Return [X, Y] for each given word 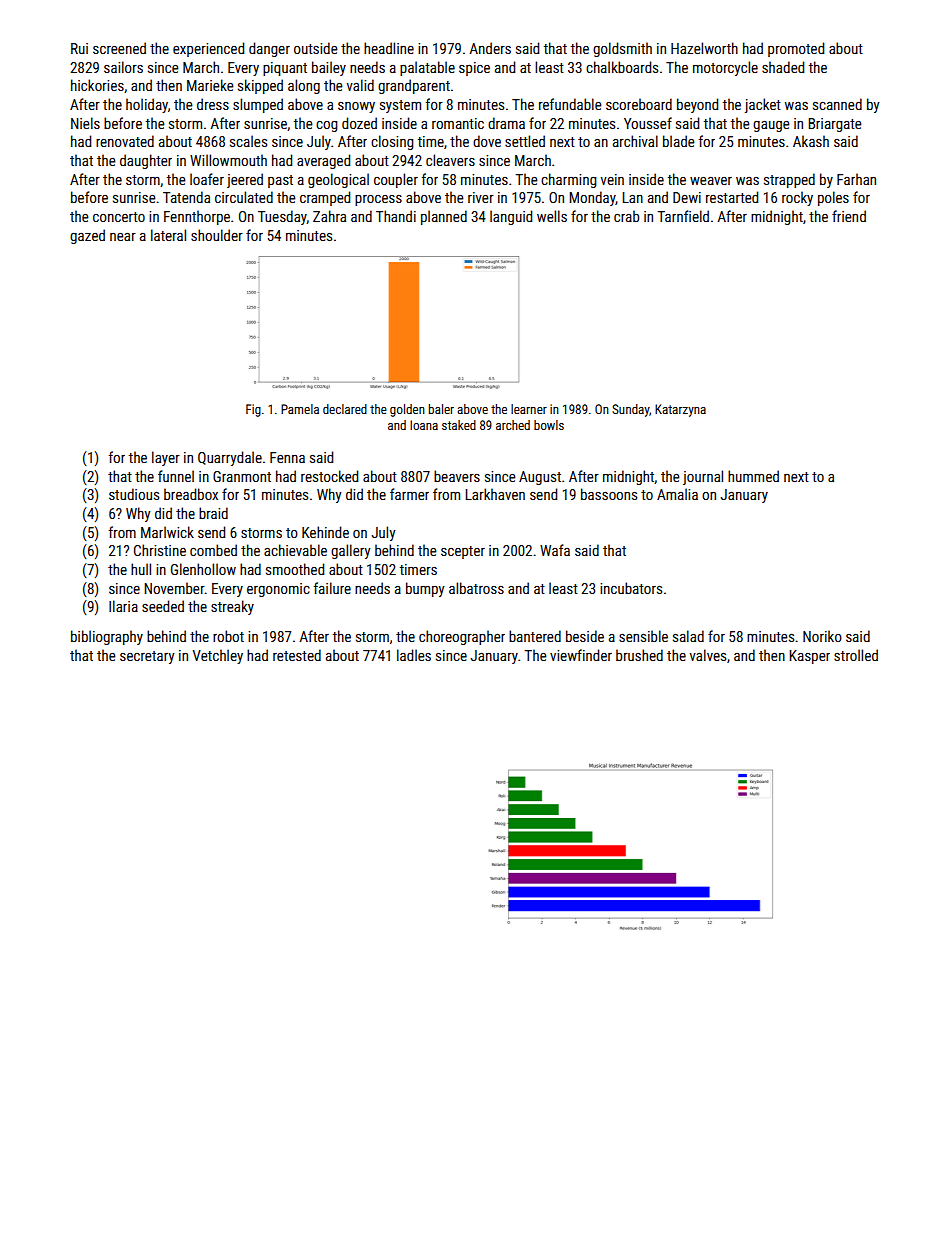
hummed [753, 476]
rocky [797, 198]
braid [213, 513]
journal [703, 477]
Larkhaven [495, 494]
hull [141, 569]
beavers [457, 476]
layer [166, 458]
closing [392, 142]
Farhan [856, 179]
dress [213, 104]
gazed [87, 236]
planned [444, 217]
